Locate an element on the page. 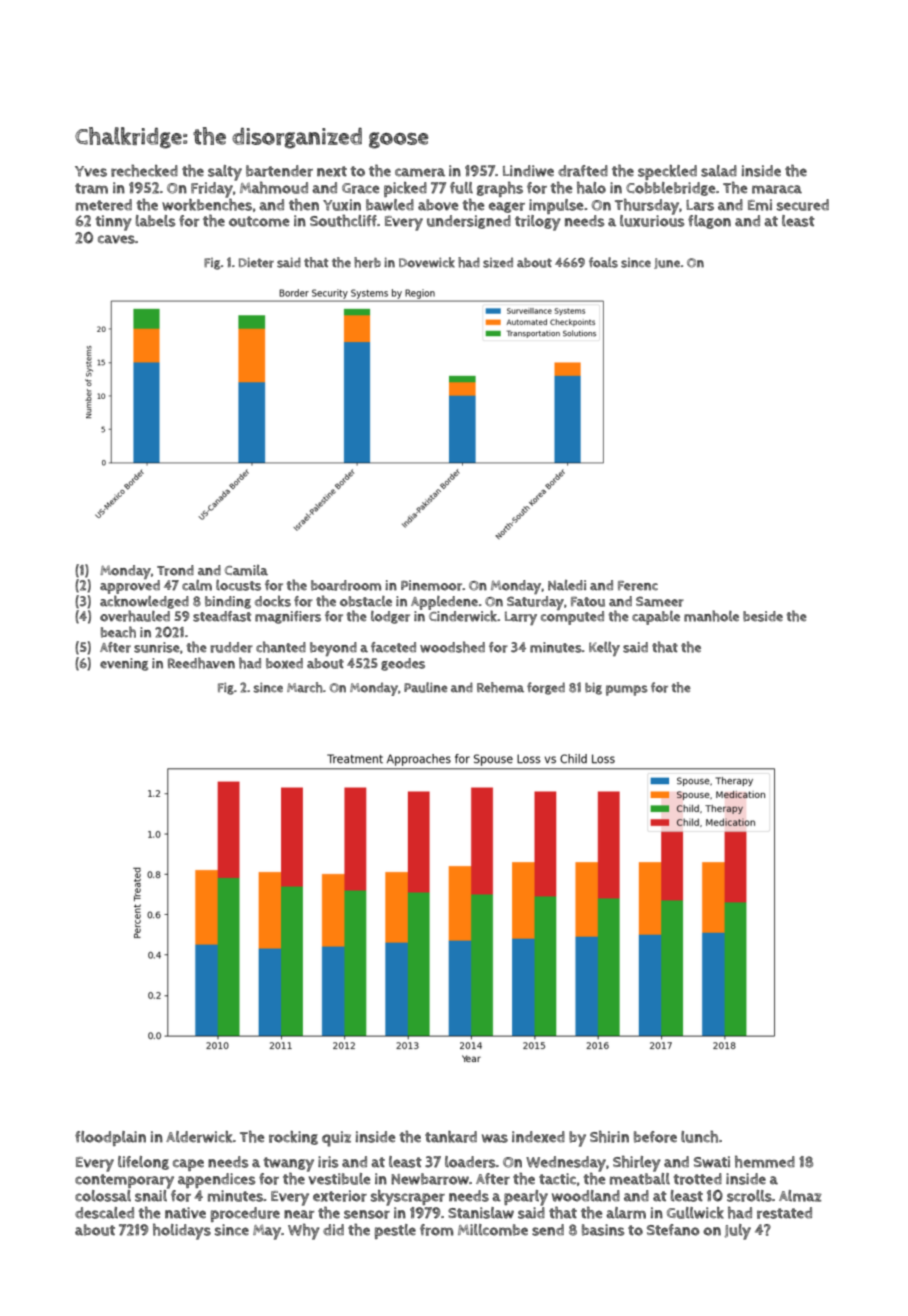  salad is located at coordinates (719, 171).
